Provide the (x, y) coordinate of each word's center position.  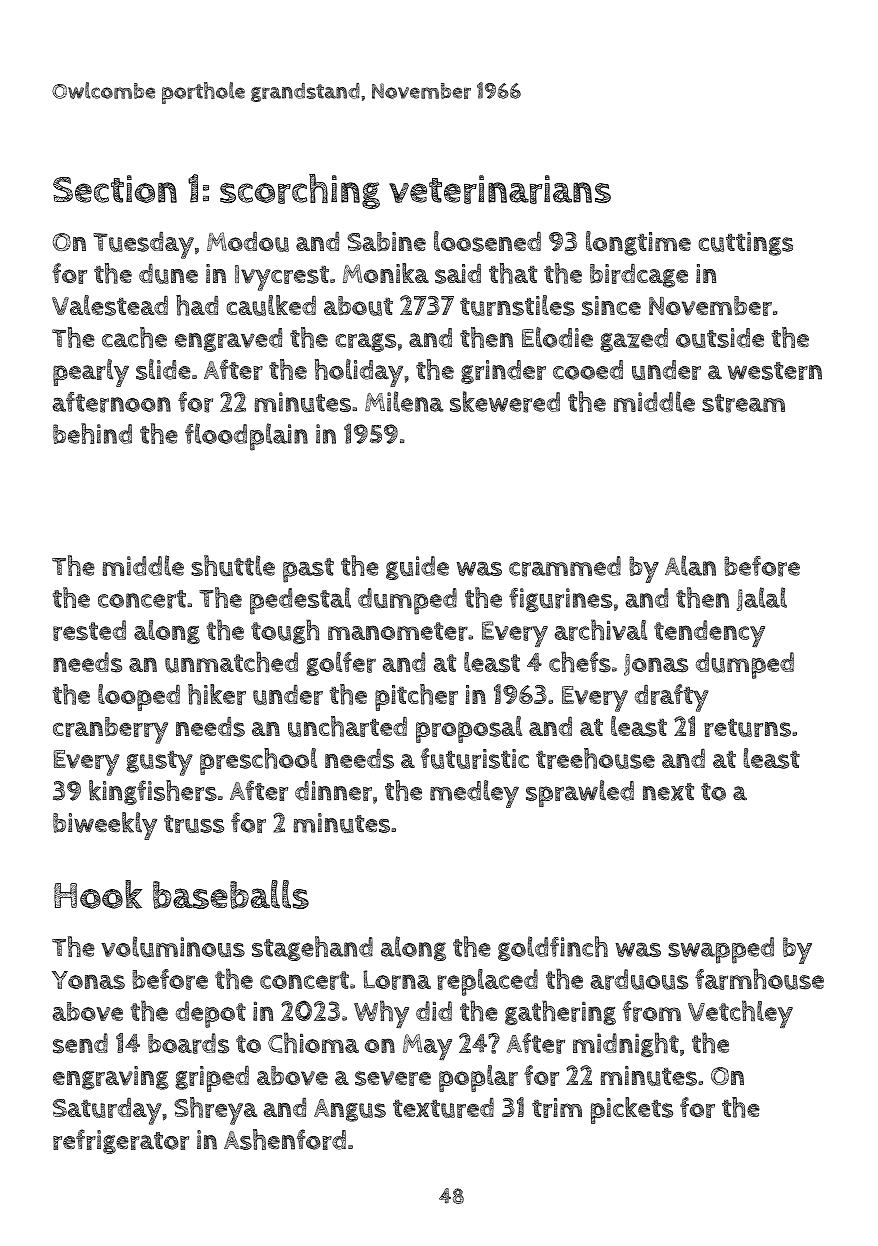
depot (211, 1014)
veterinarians (500, 189)
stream (743, 403)
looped (139, 697)
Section (115, 189)
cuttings (745, 244)
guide (417, 568)
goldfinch (553, 948)
